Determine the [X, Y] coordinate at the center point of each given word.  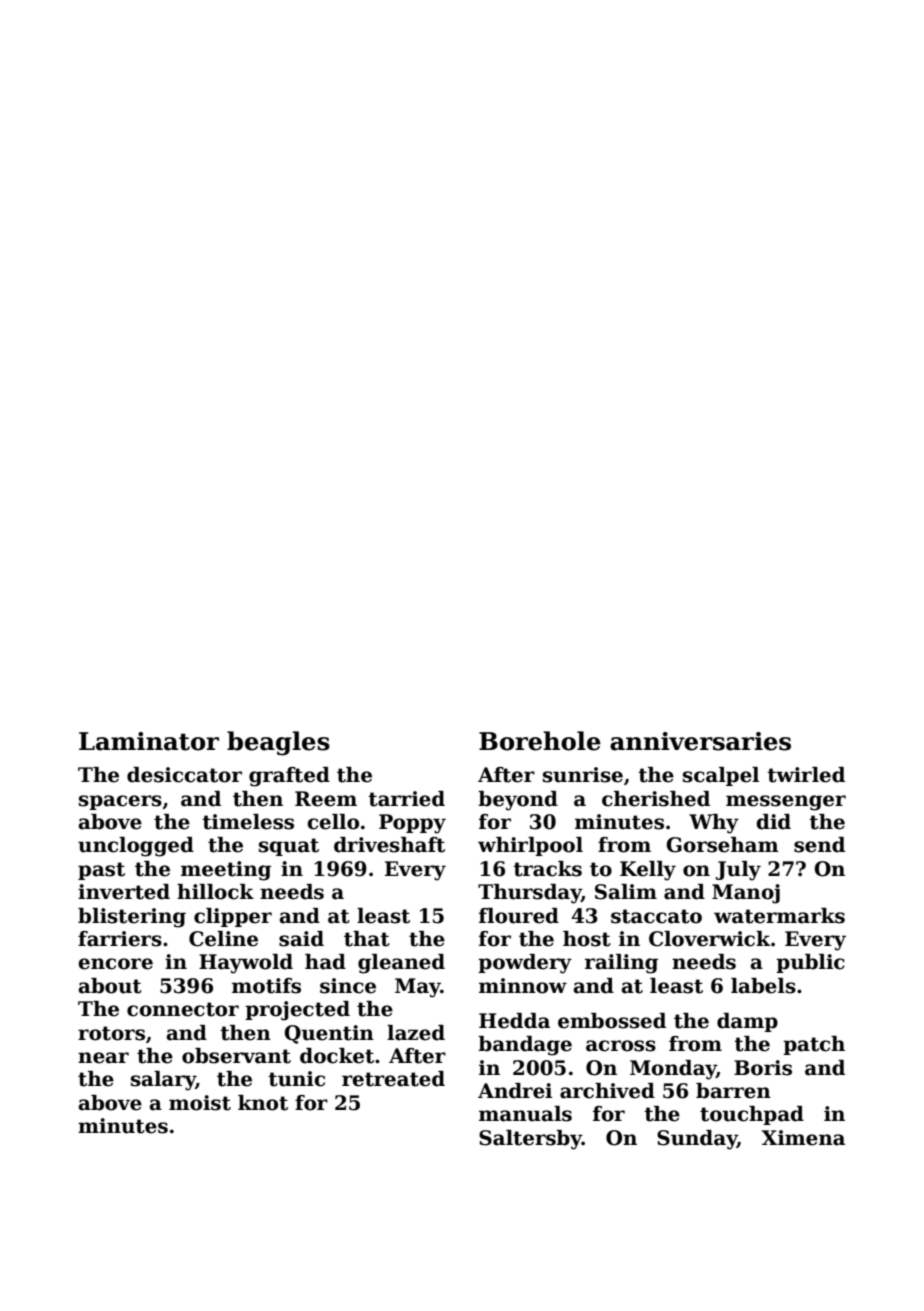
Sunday [697, 1140]
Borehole [540, 741]
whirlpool [530, 846]
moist [200, 1103]
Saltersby [530, 1140]
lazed [416, 1033]
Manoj [746, 894]
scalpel [721, 776]
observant [236, 1056]
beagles [278, 743]
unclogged [136, 847]
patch [814, 1045]
